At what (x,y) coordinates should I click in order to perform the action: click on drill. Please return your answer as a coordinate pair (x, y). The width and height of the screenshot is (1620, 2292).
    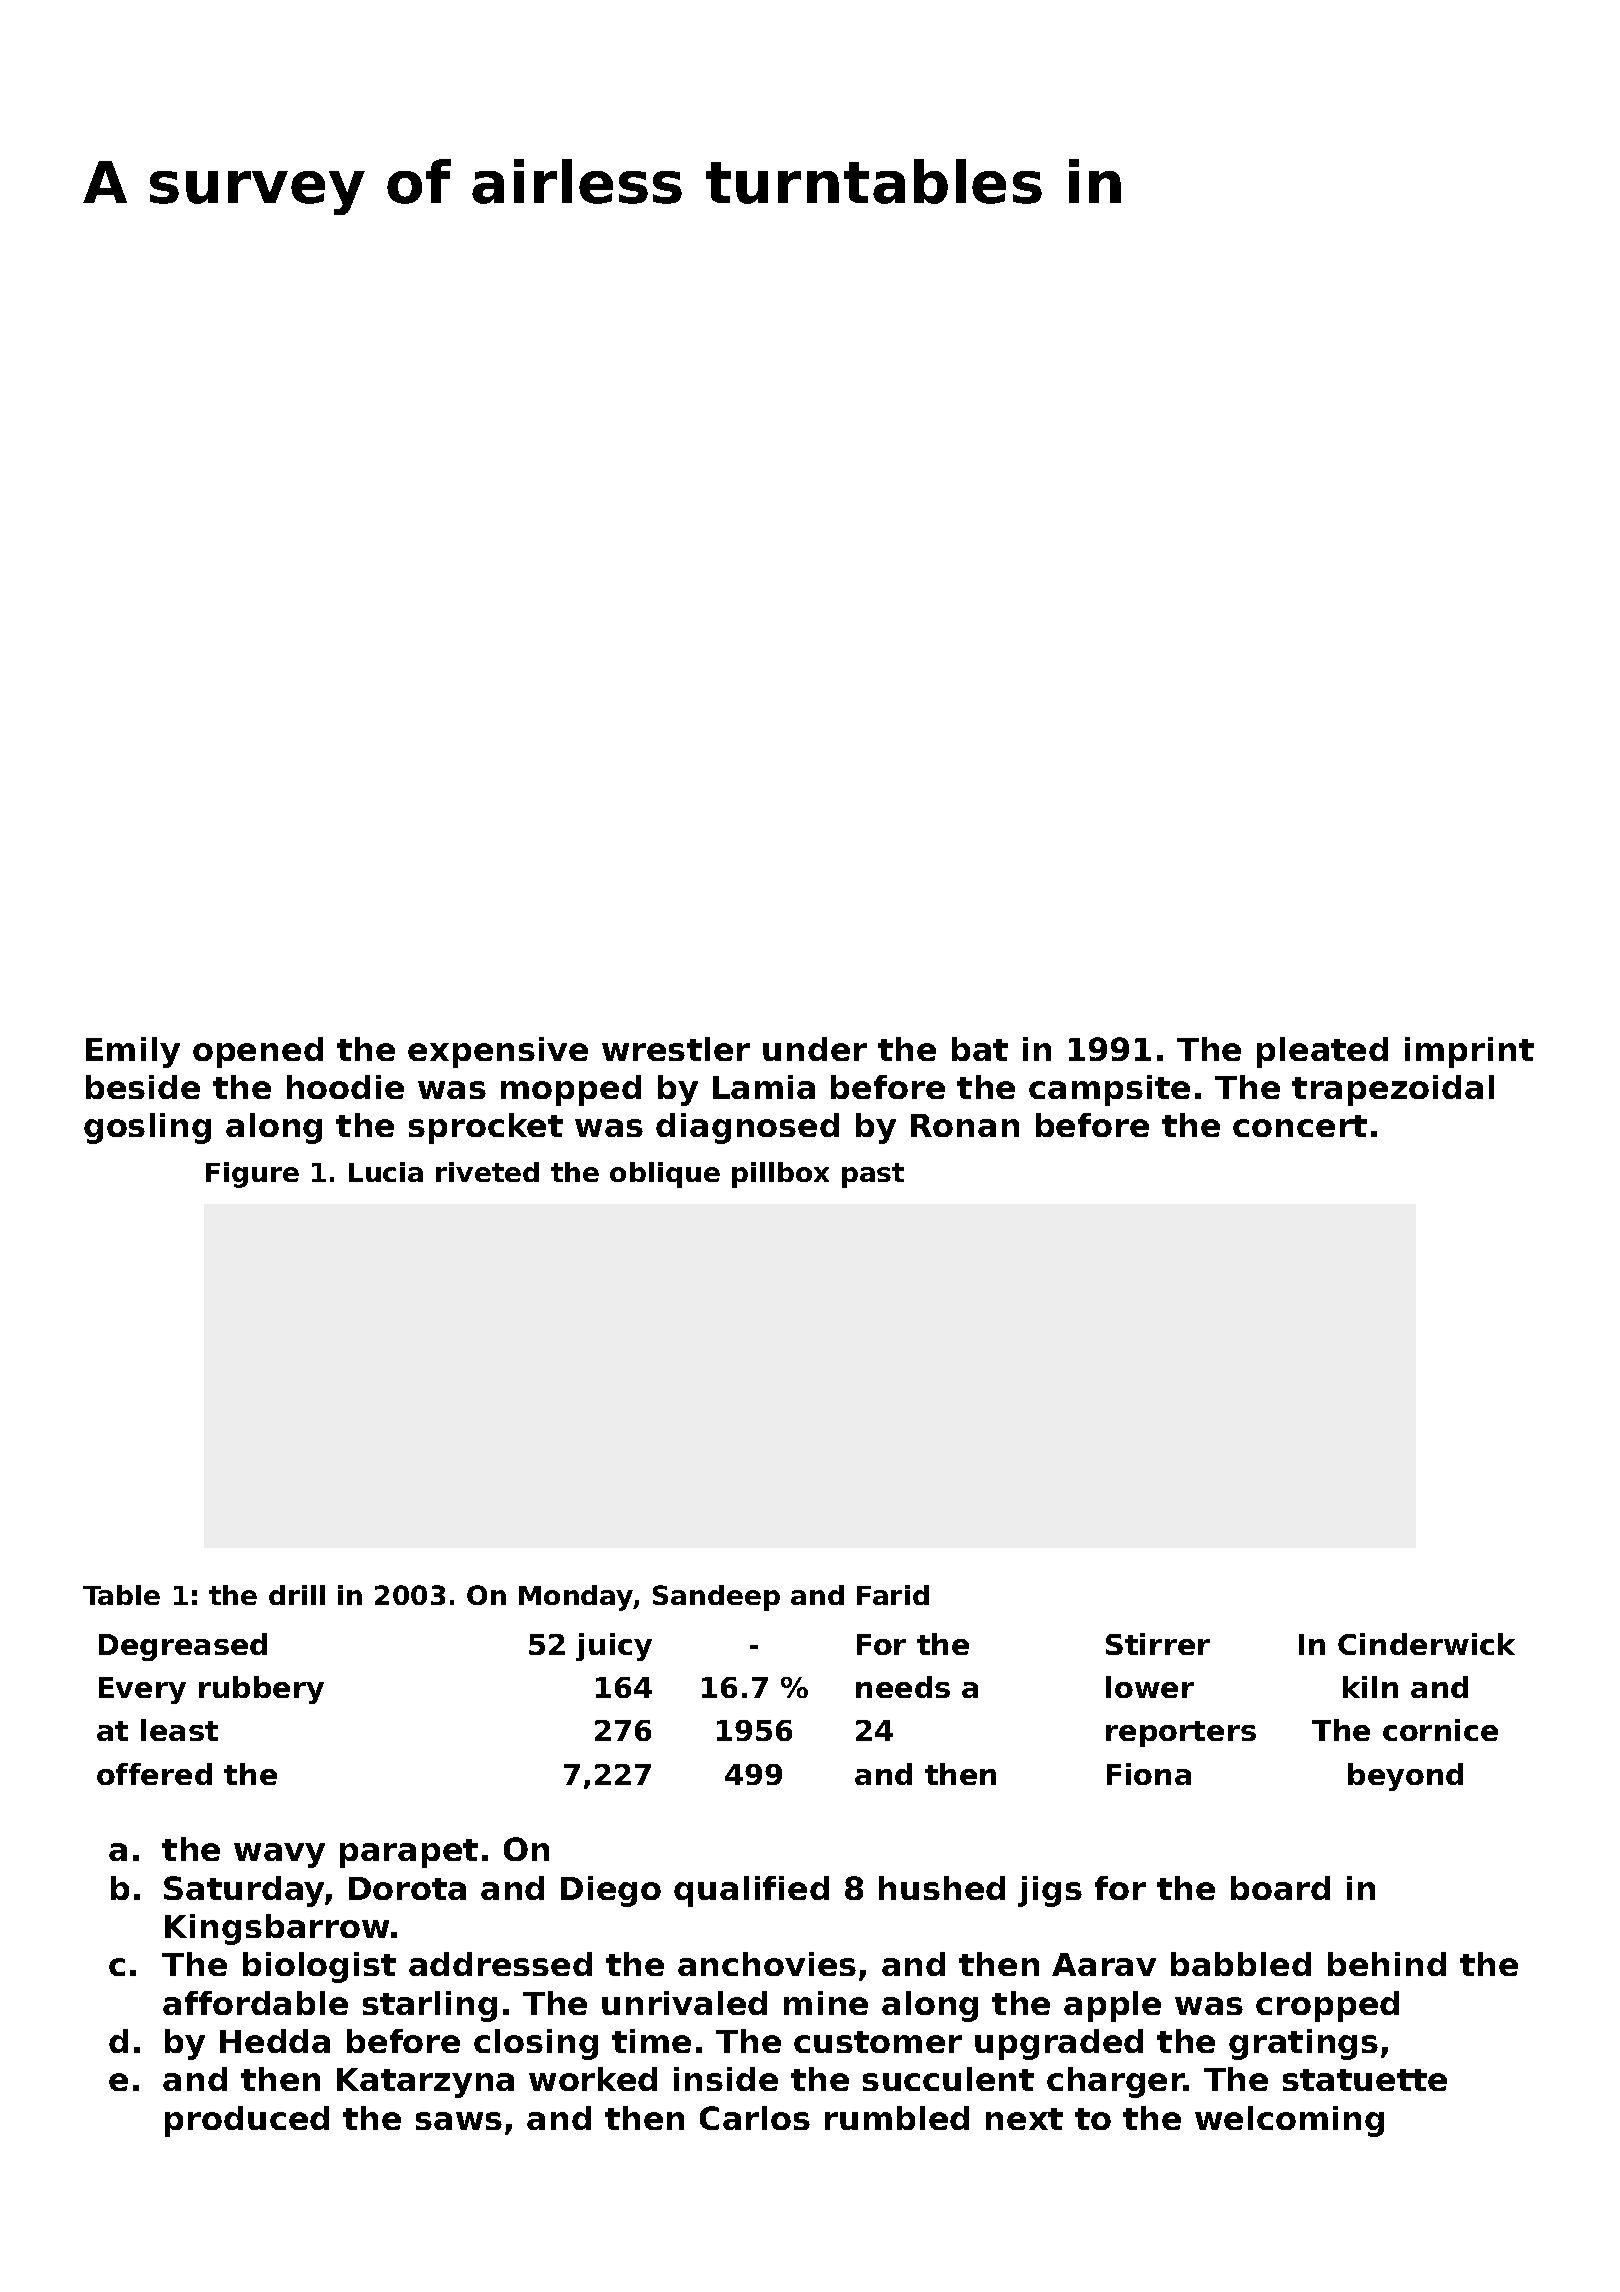
    Looking at the image, I should click on (297, 1595).
